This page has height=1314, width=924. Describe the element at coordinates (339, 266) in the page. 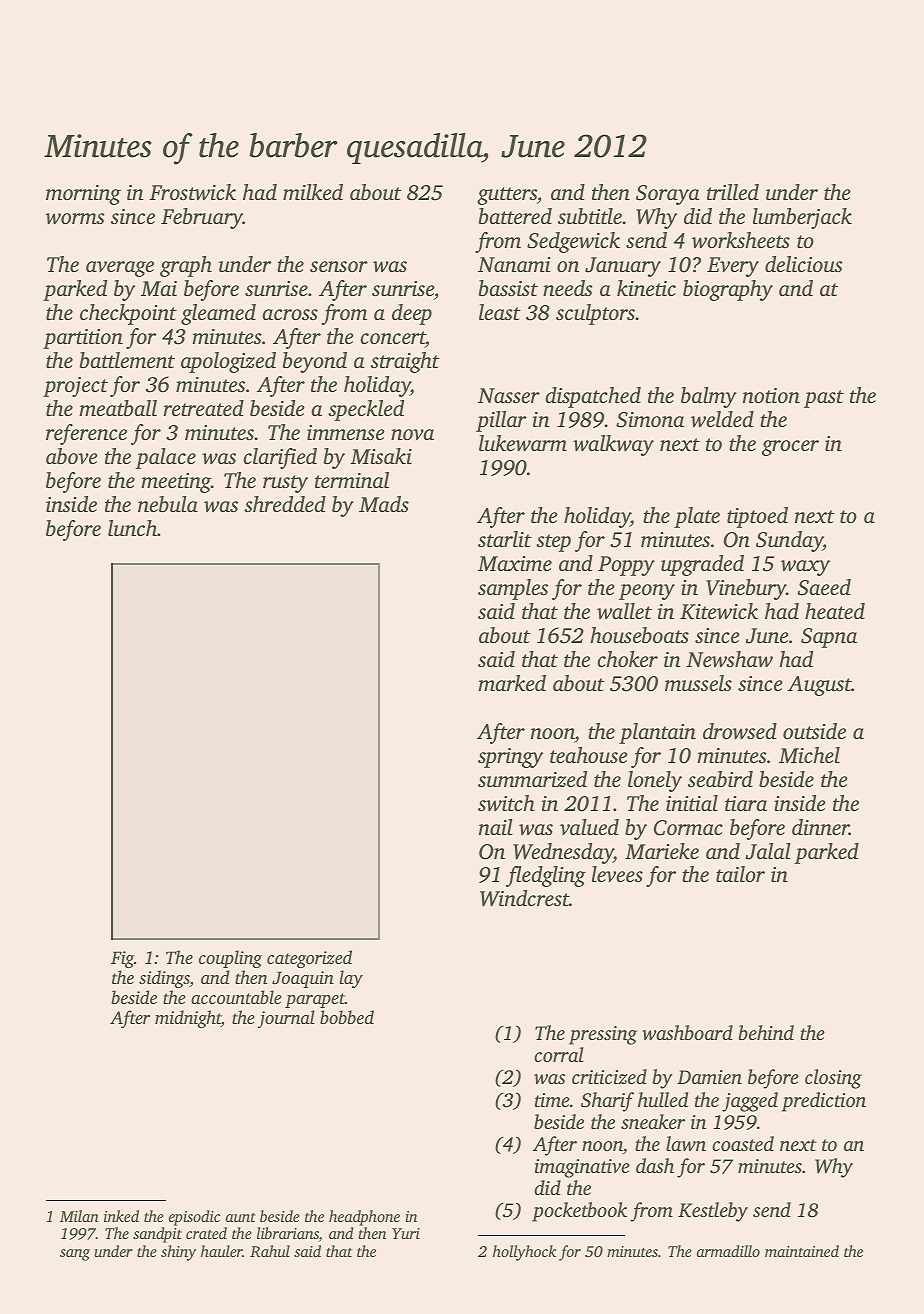

I see `sensor` at that location.
